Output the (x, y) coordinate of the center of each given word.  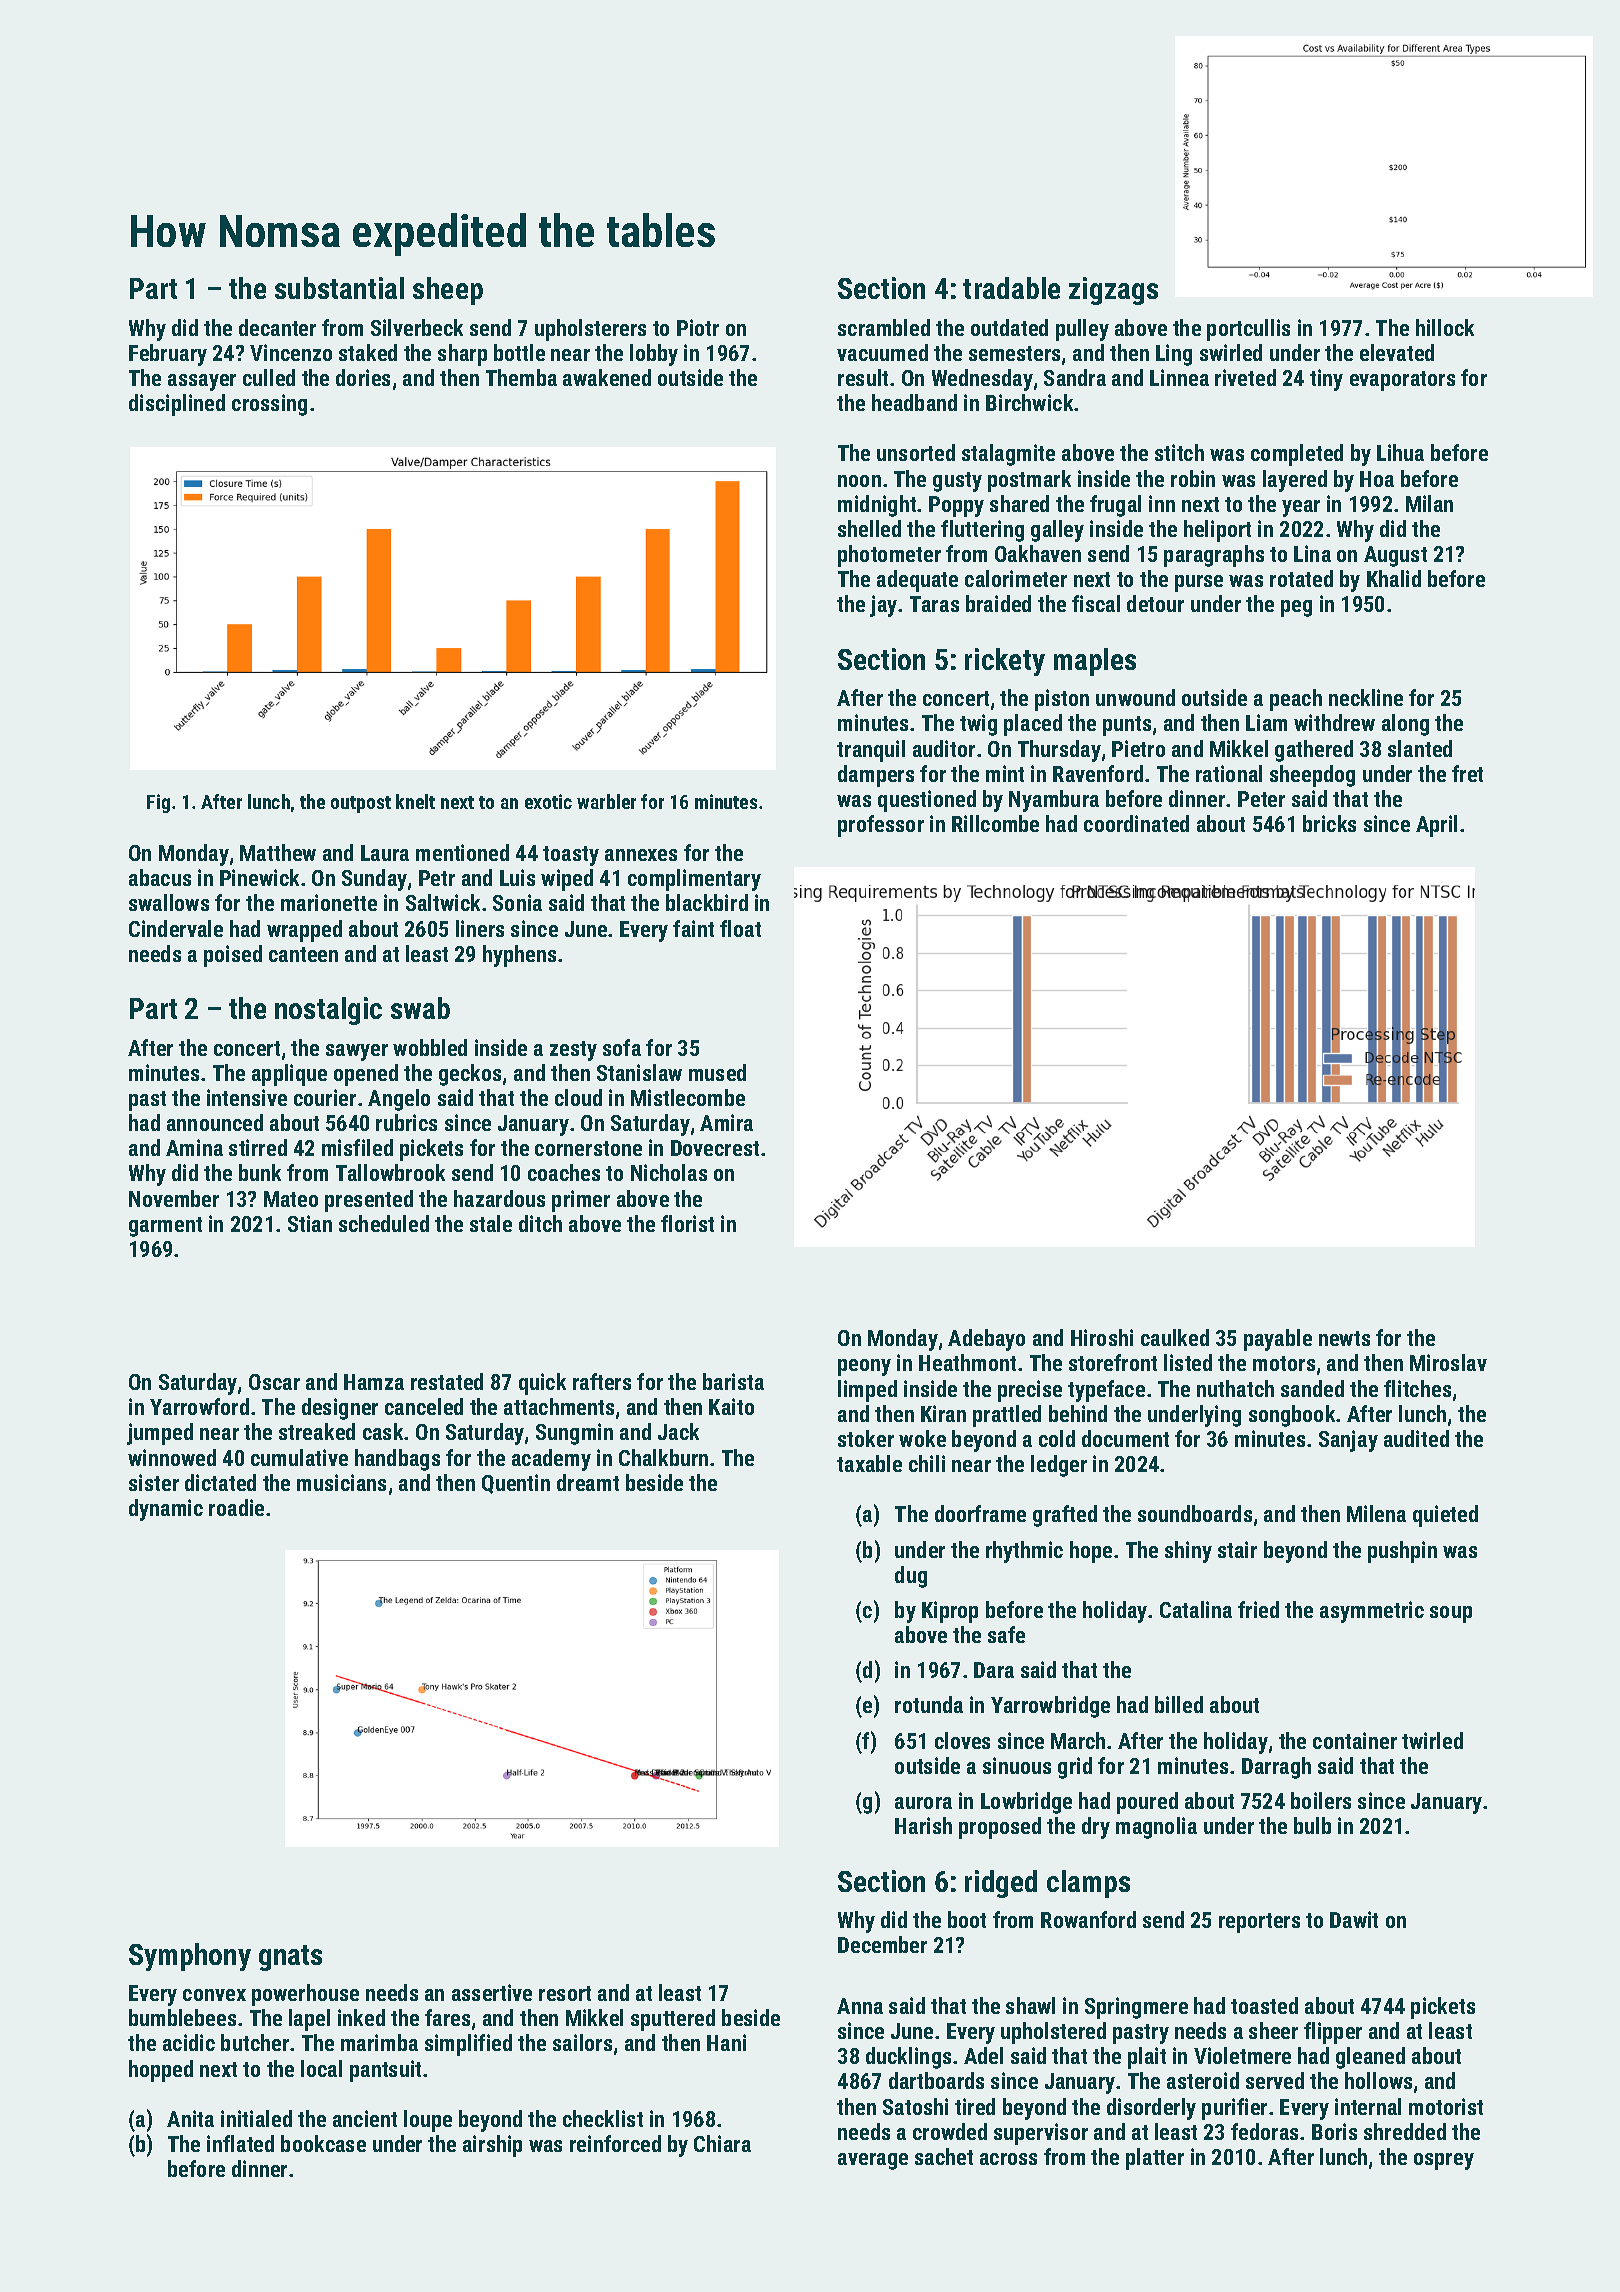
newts (1344, 1338)
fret (1467, 773)
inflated (240, 2143)
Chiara (722, 2143)
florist (687, 1223)
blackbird (707, 902)
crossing (269, 405)
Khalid (1394, 578)
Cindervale (176, 928)
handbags (397, 1460)
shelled (869, 528)
